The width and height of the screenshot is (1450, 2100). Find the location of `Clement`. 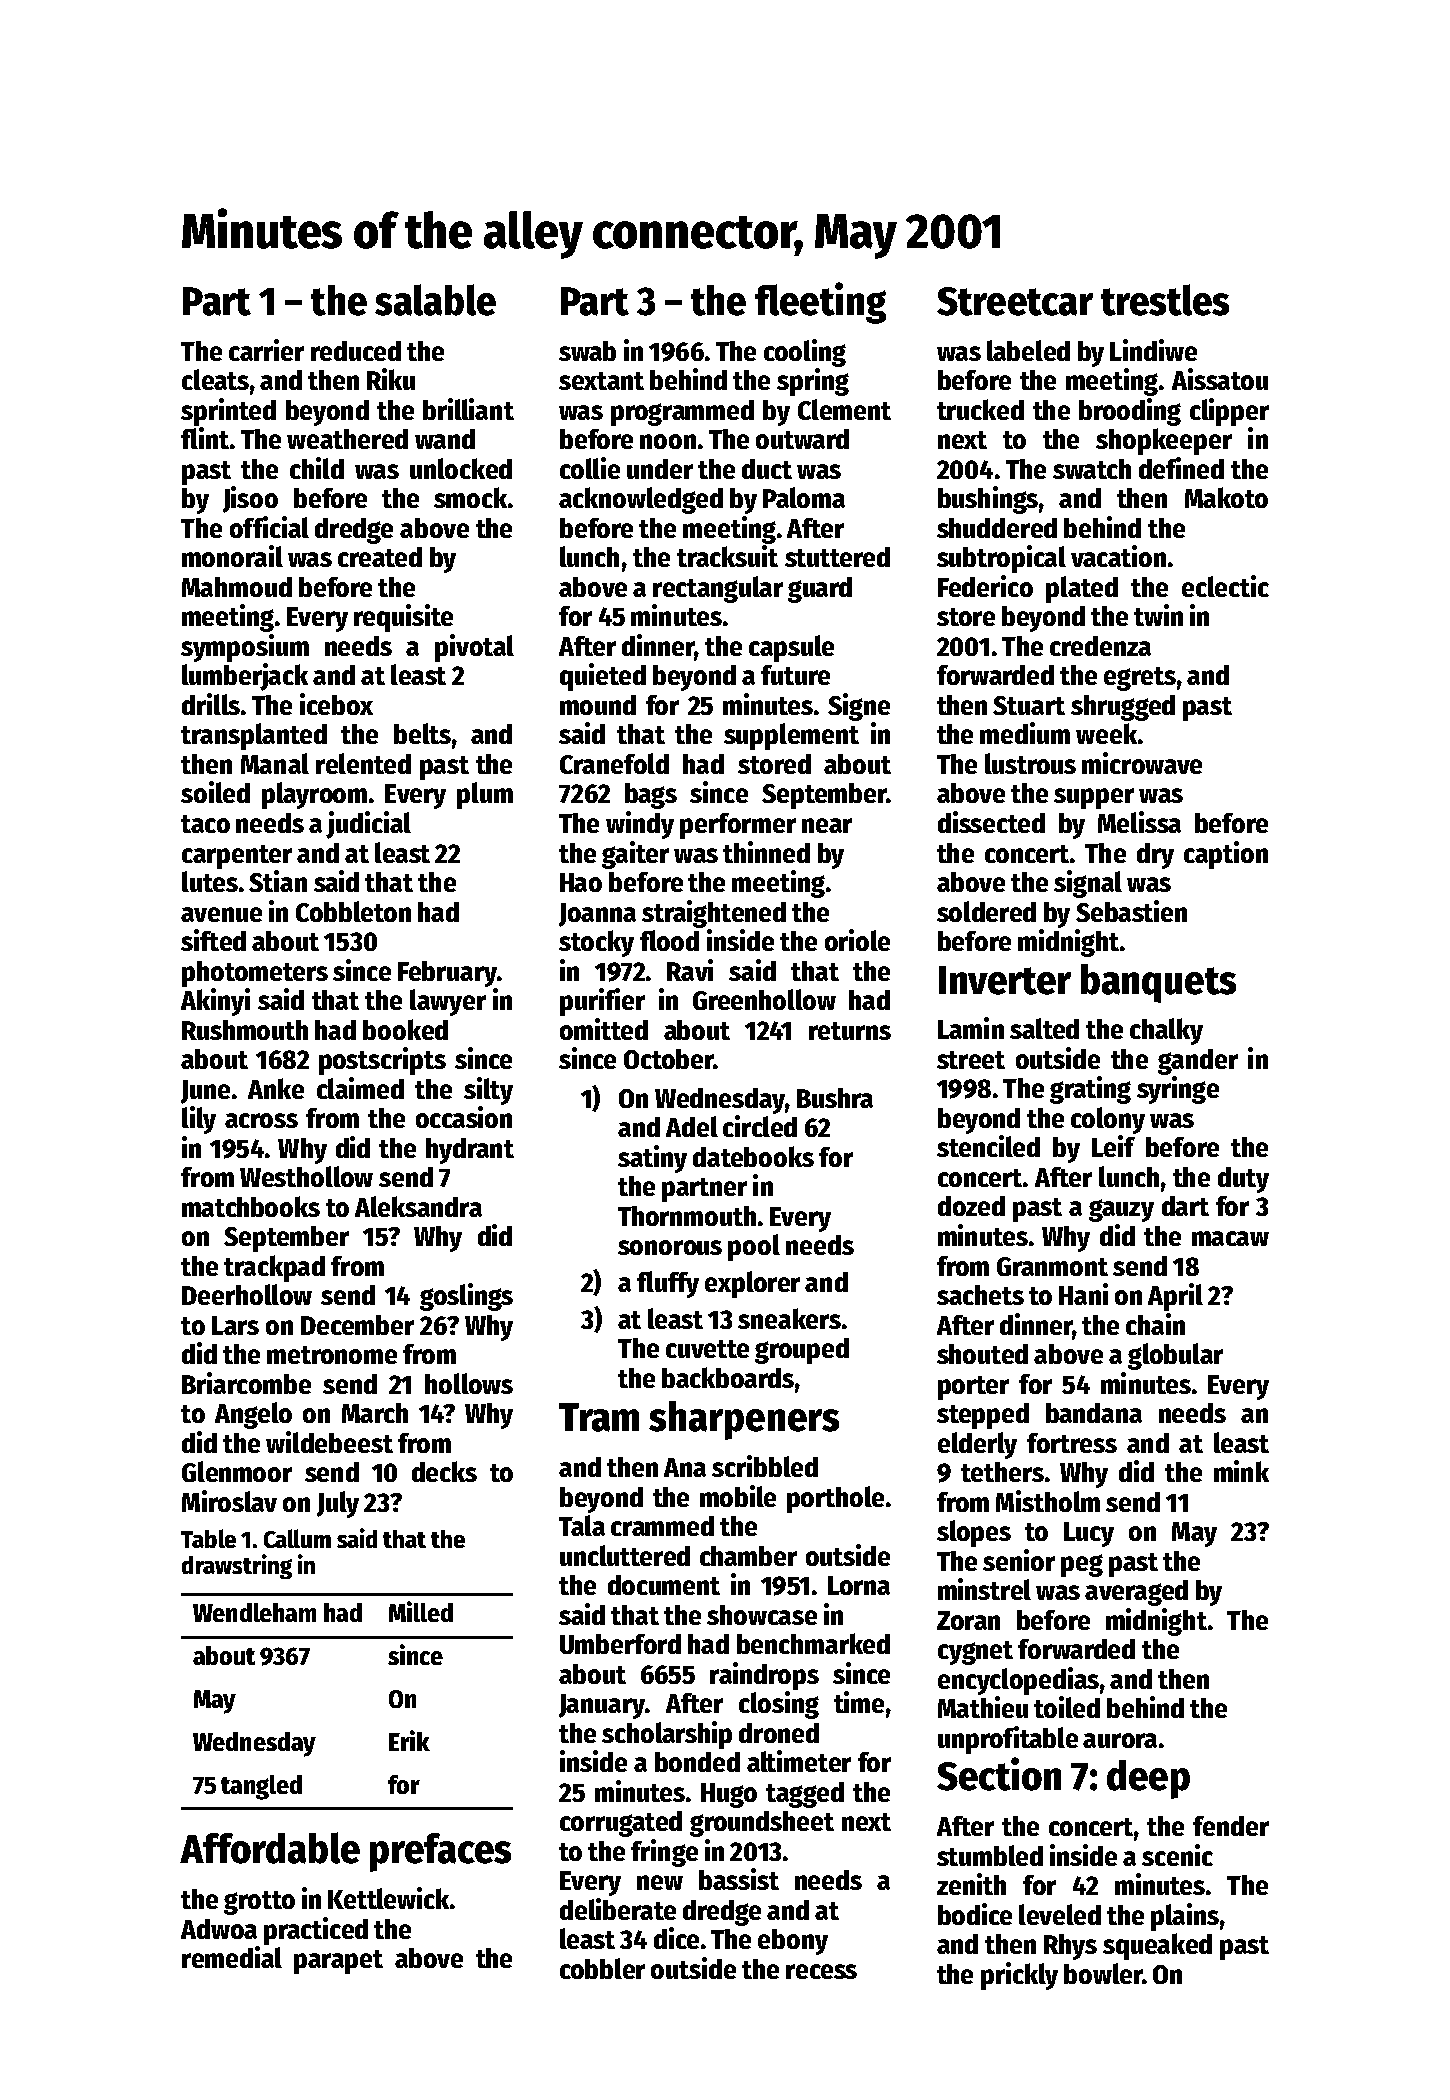

Clement is located at coordinates (844, 409).
